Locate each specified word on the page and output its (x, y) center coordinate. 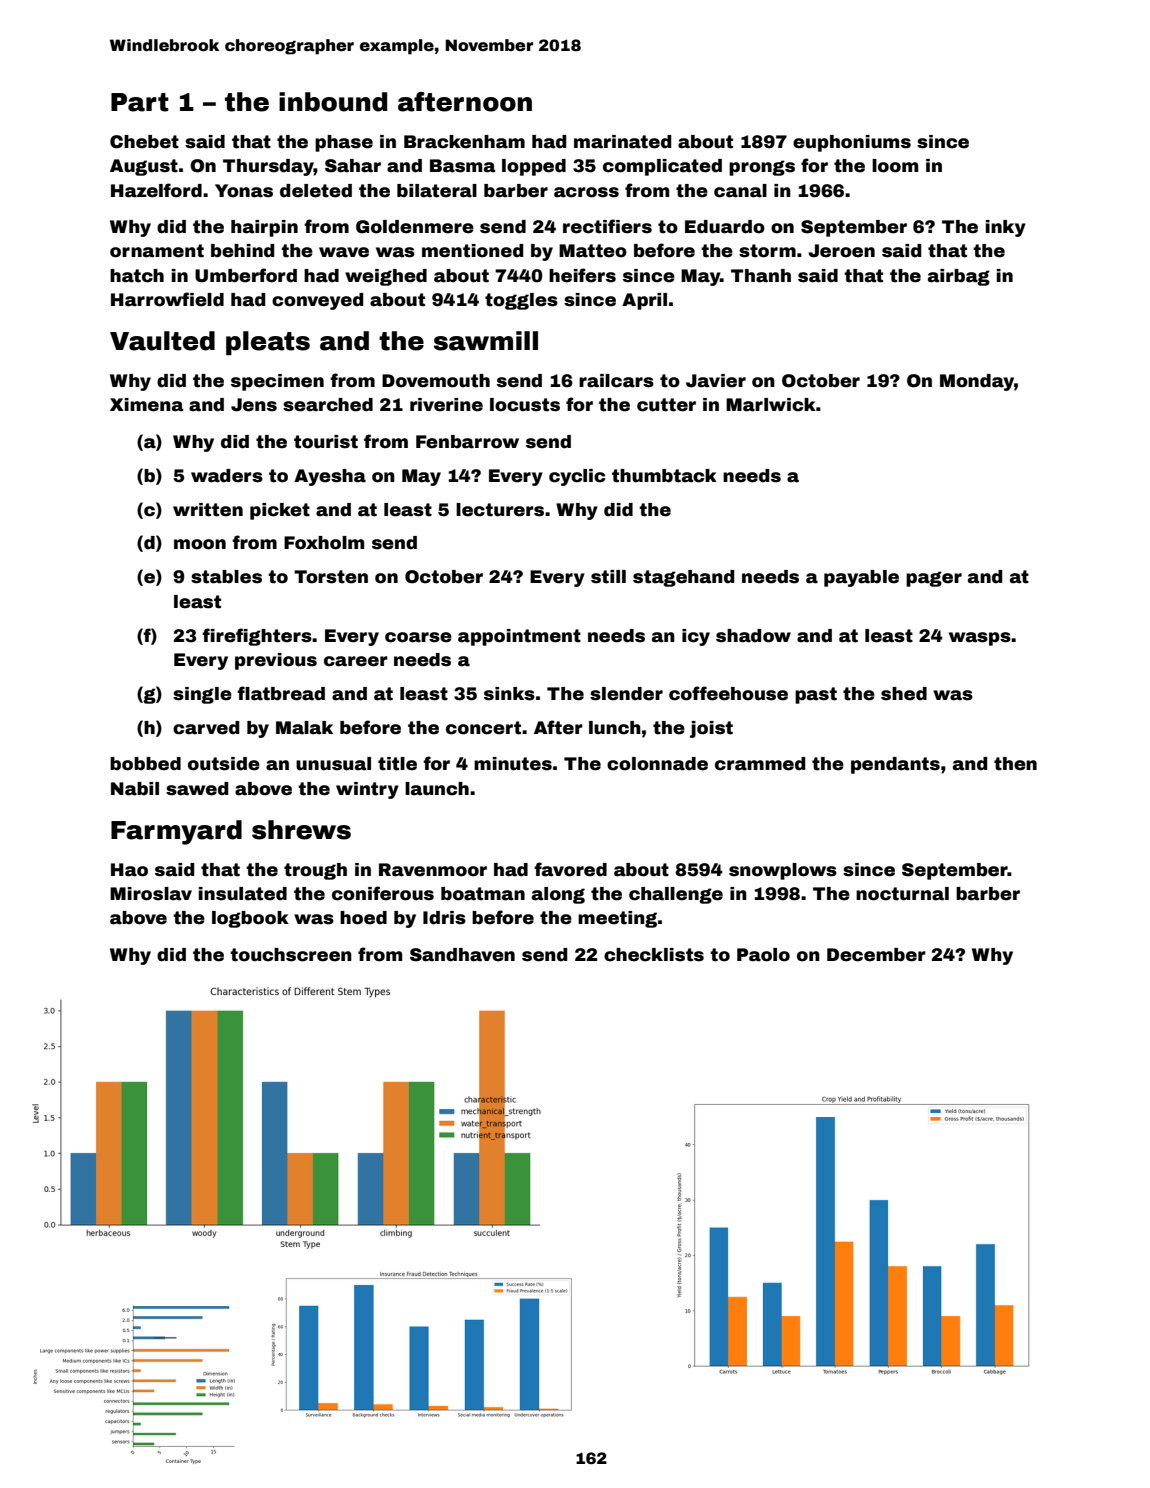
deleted (316, 191)
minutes (513, 764)
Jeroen (841, 251)
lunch (615, 728)
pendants (895, 765)
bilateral (437, 191)
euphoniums (852, 143)
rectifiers (607, 226)
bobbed (145, 764)
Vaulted (162, 341)
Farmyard (176, 832)
